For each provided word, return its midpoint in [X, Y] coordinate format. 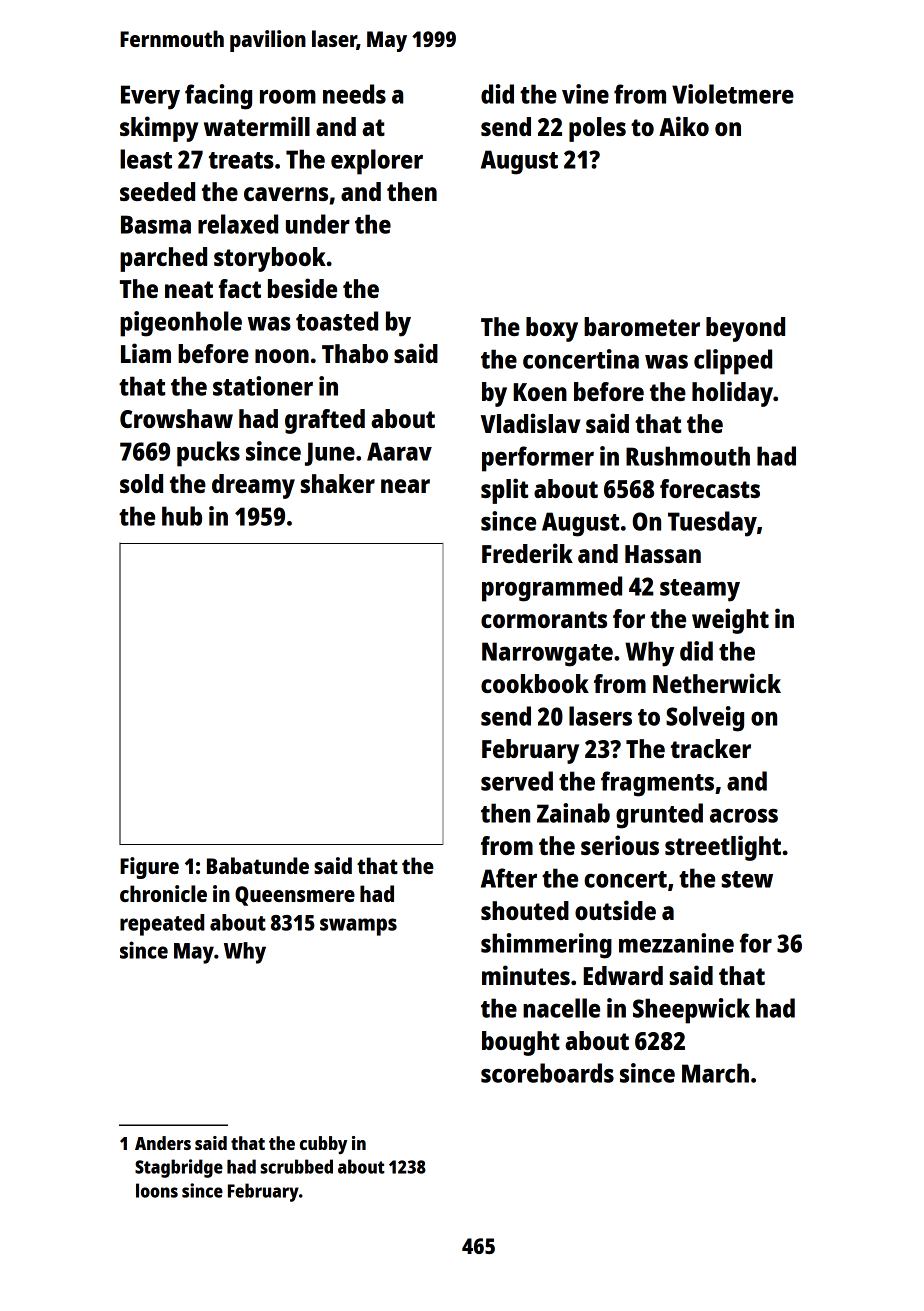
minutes [526, 975]
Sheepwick [691, 1011]
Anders [163, 1143]
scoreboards [547, 1073]
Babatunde [258, 865]
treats [241, 160]
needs [354, 94]
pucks [208, 454]
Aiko [684, 126]
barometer [642, 326]
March [715, 1073]
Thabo [355, 353]
